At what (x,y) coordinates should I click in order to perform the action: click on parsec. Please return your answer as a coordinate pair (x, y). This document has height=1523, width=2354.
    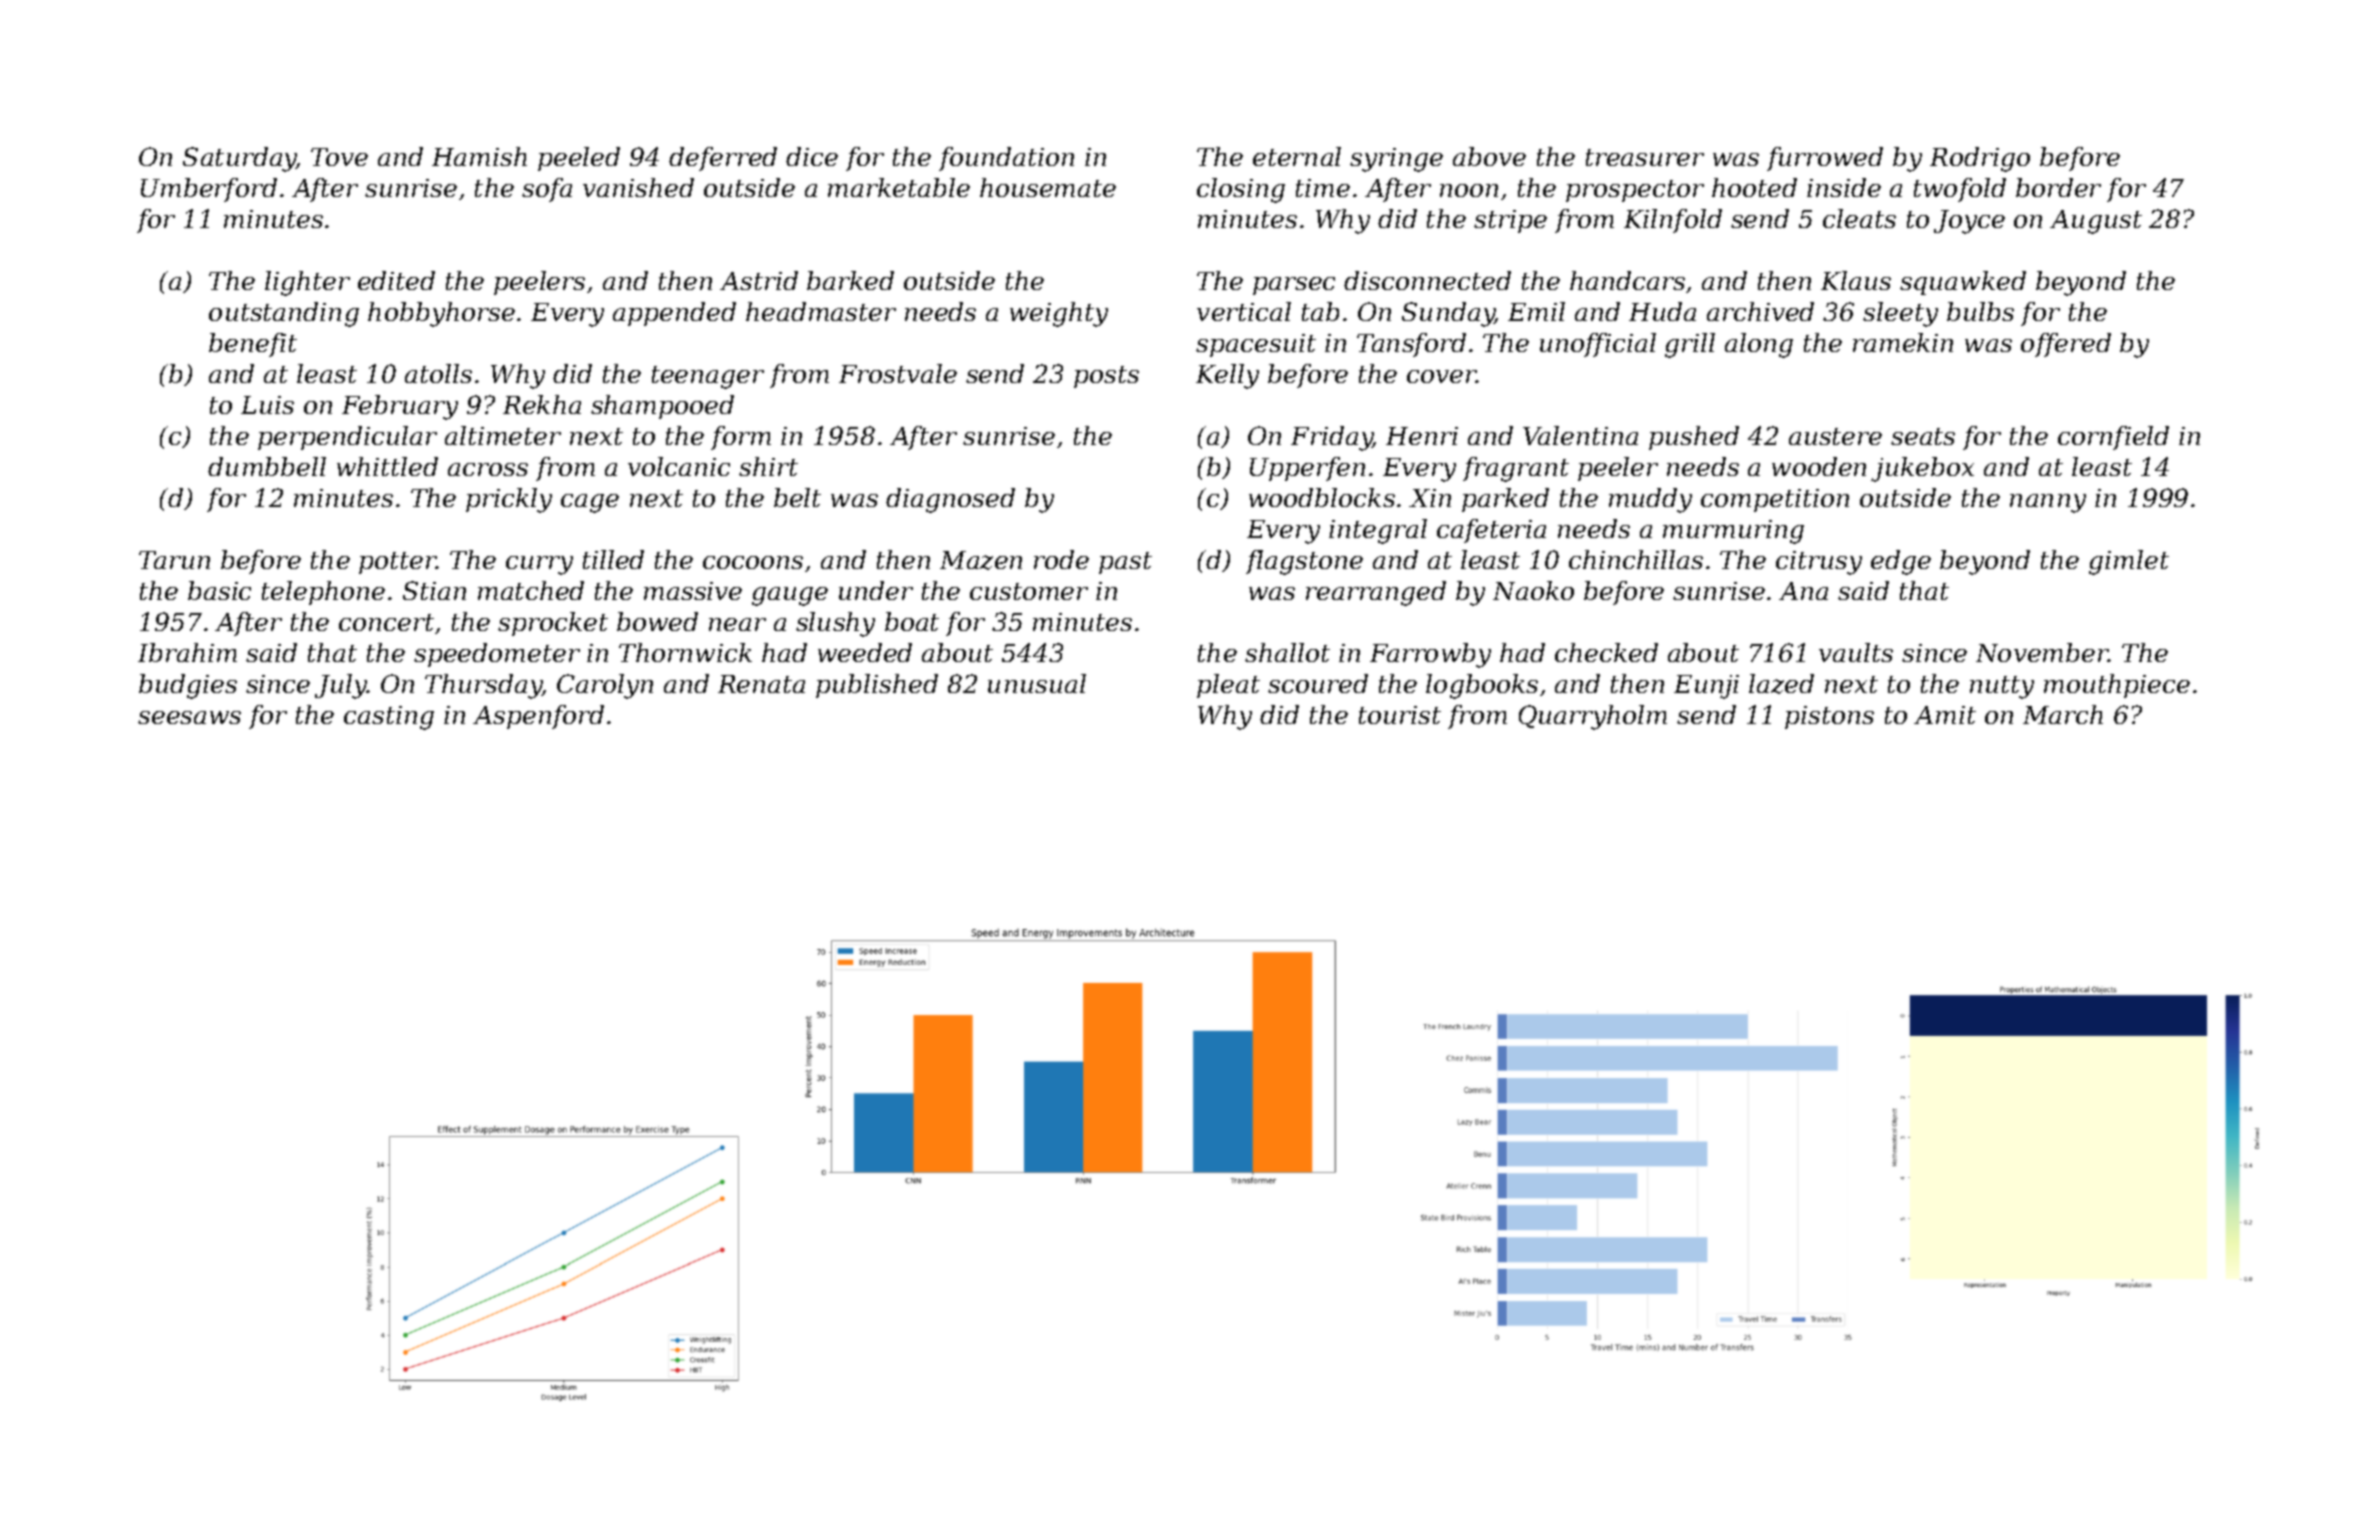
    Looking at the image, I should click on (1294, 286).
